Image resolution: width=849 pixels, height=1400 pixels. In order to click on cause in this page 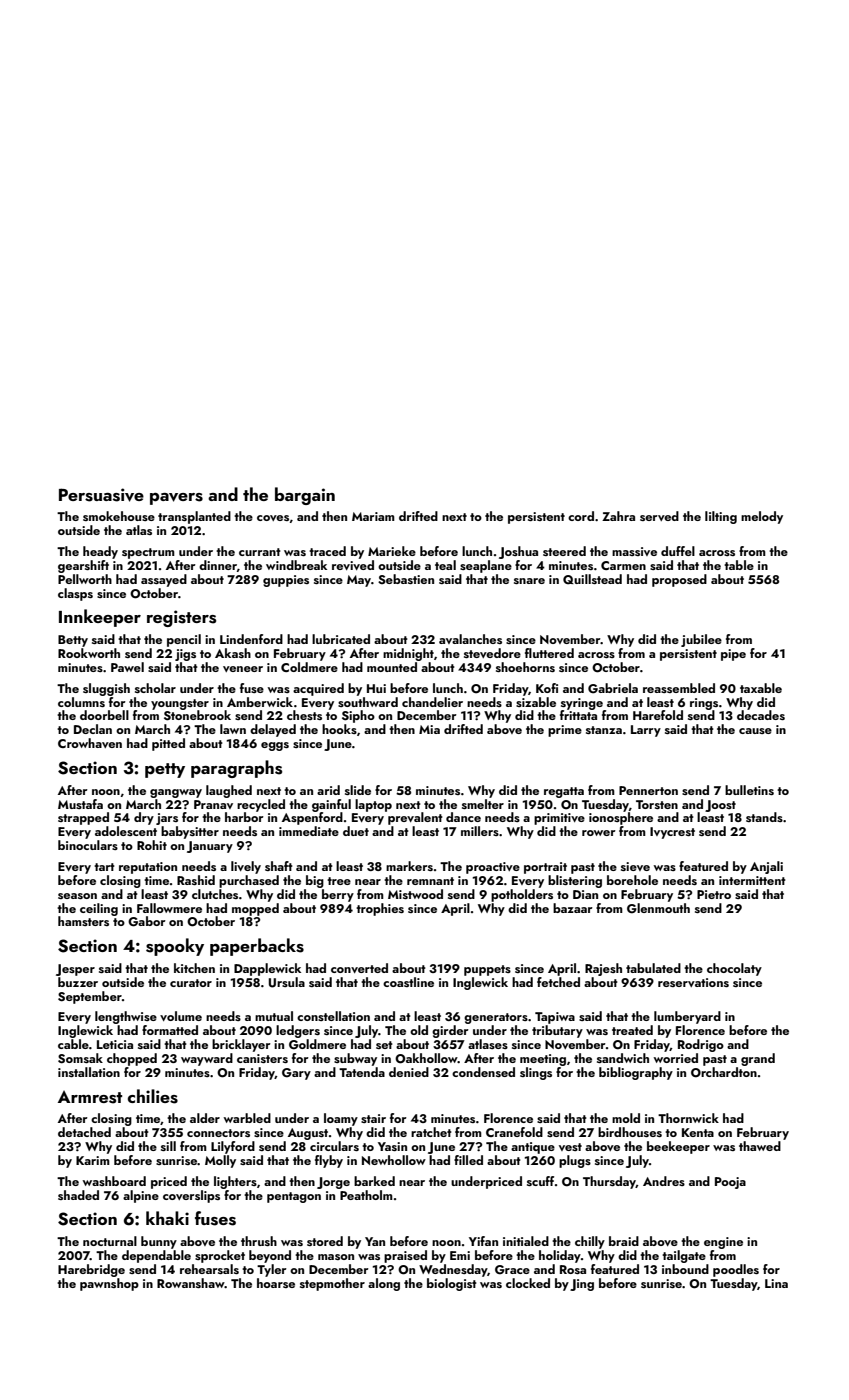, I will do `click(755, 731)`.
